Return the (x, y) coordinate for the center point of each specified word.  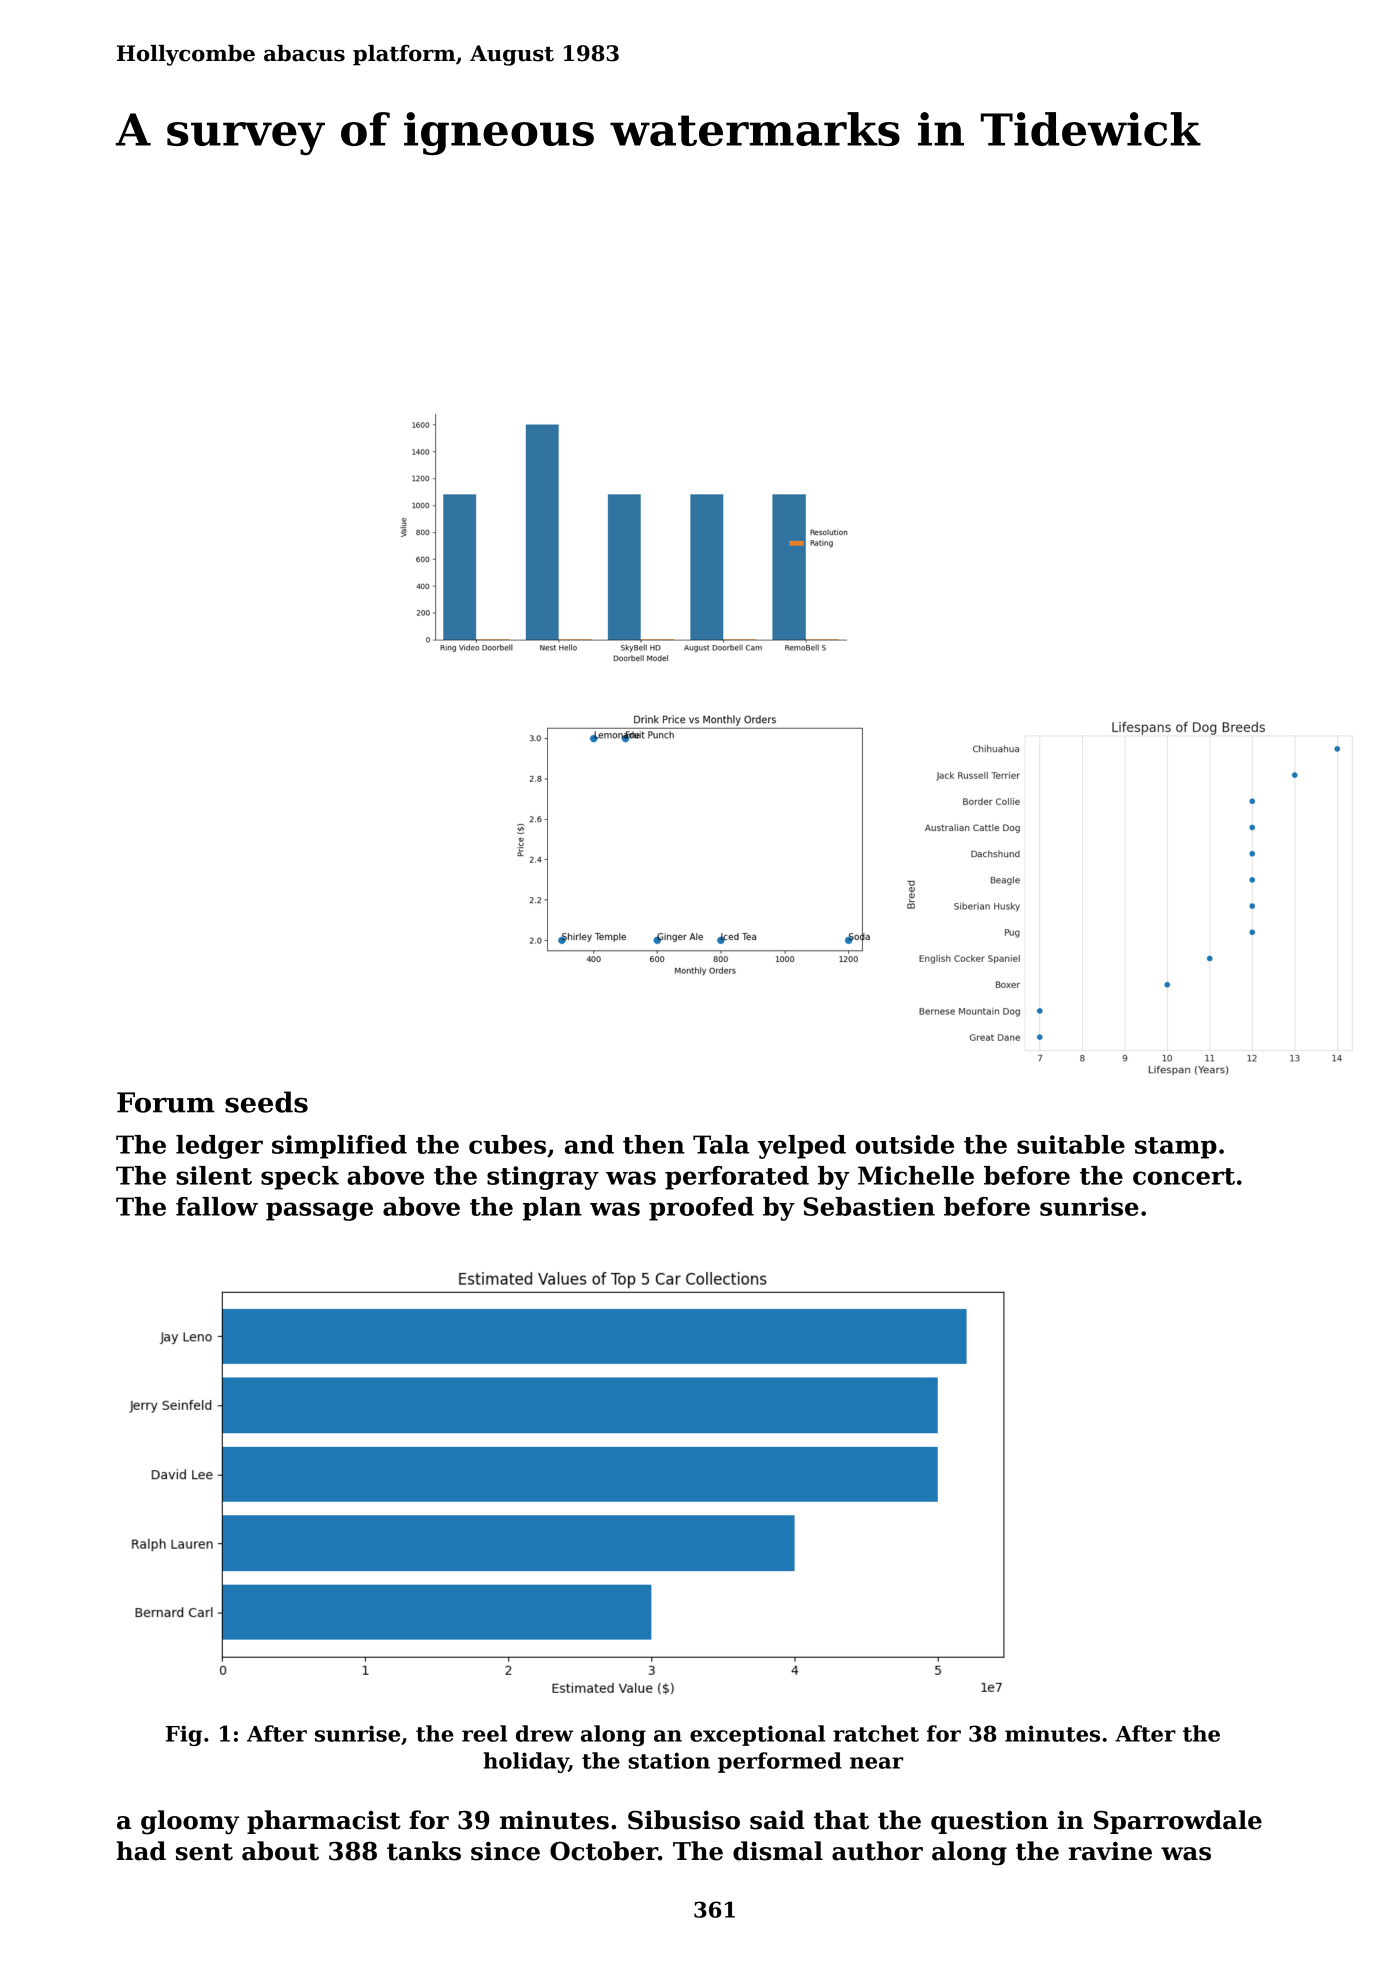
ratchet (876, 1733)
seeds (266, 1102)
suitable (1071, 1144)
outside (905, 1144)
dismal (778, 1851)
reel (484, 1733)
